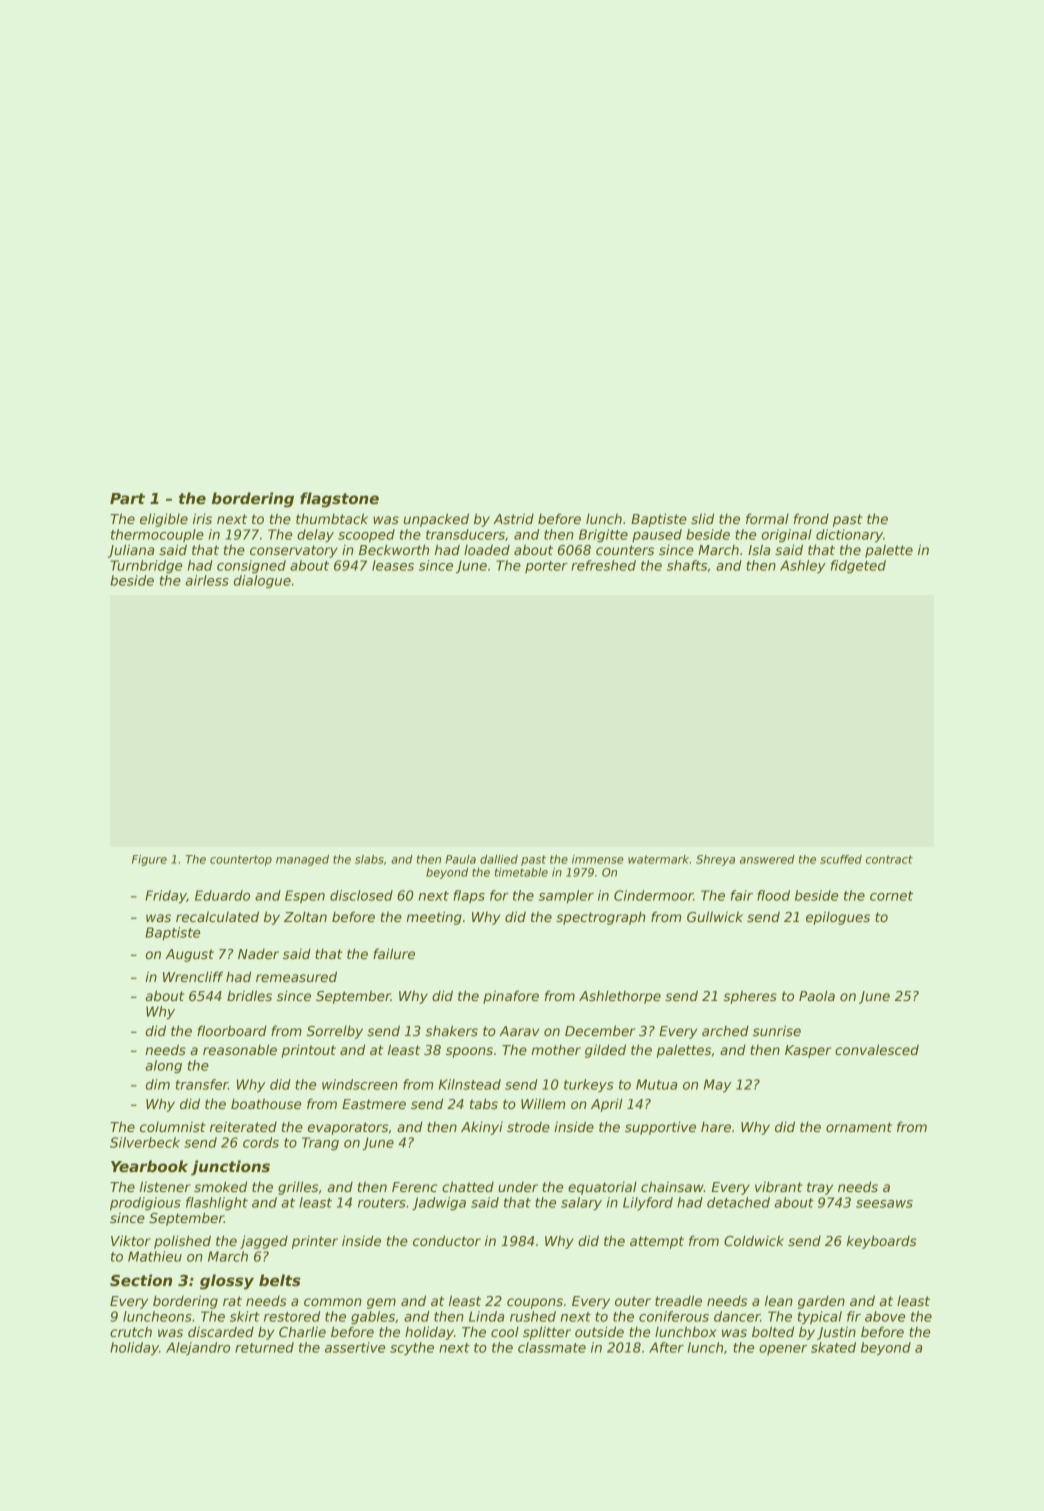 The height and width of the document is (1511, 1044). Describe the element at coordinates (787, 535) in the document. I see `original` at that location.
